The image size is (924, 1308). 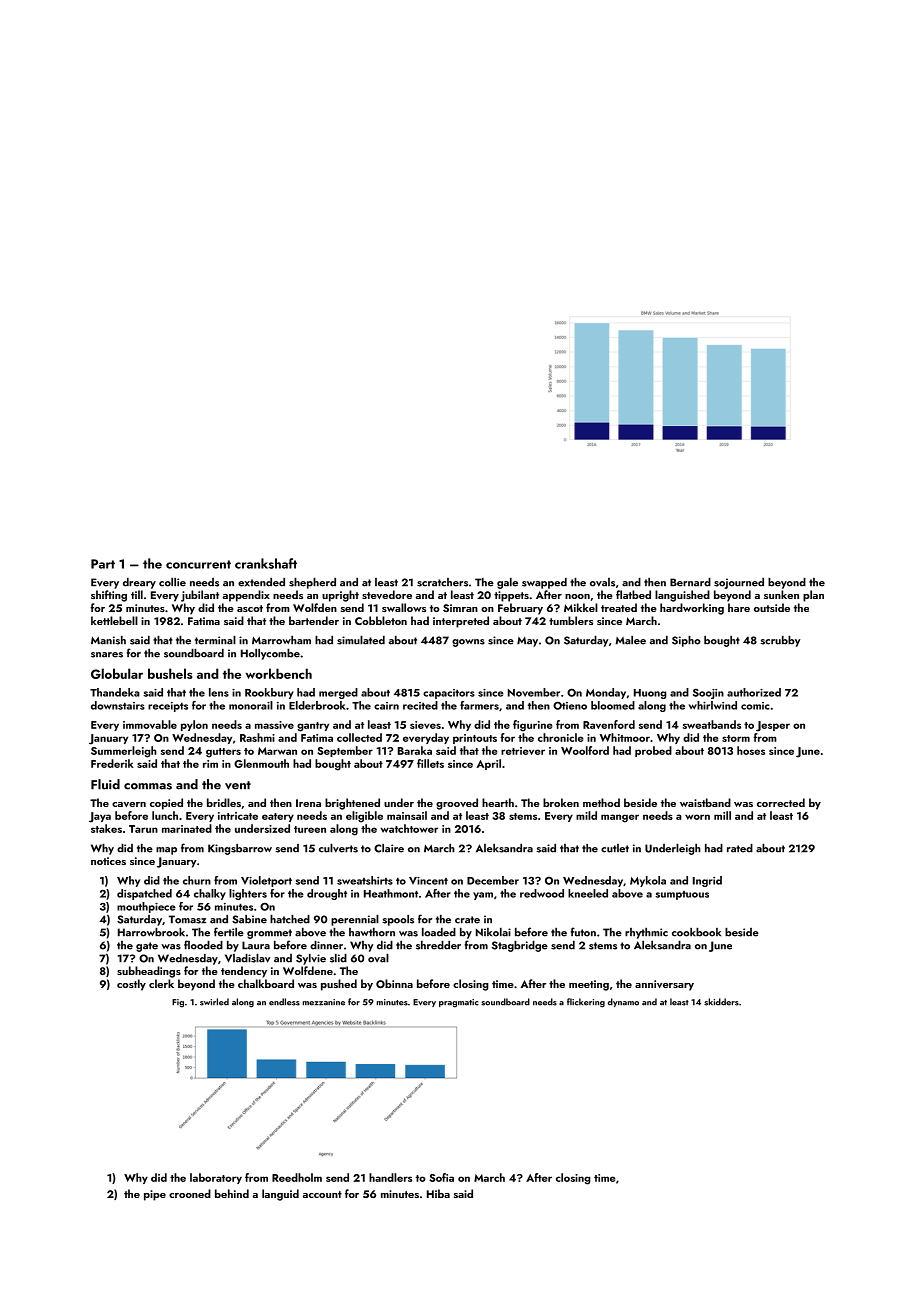 What do you see at coordinates (322, 1194) in the screenshot?
I see `account` at bounding box center [322, 1194].
